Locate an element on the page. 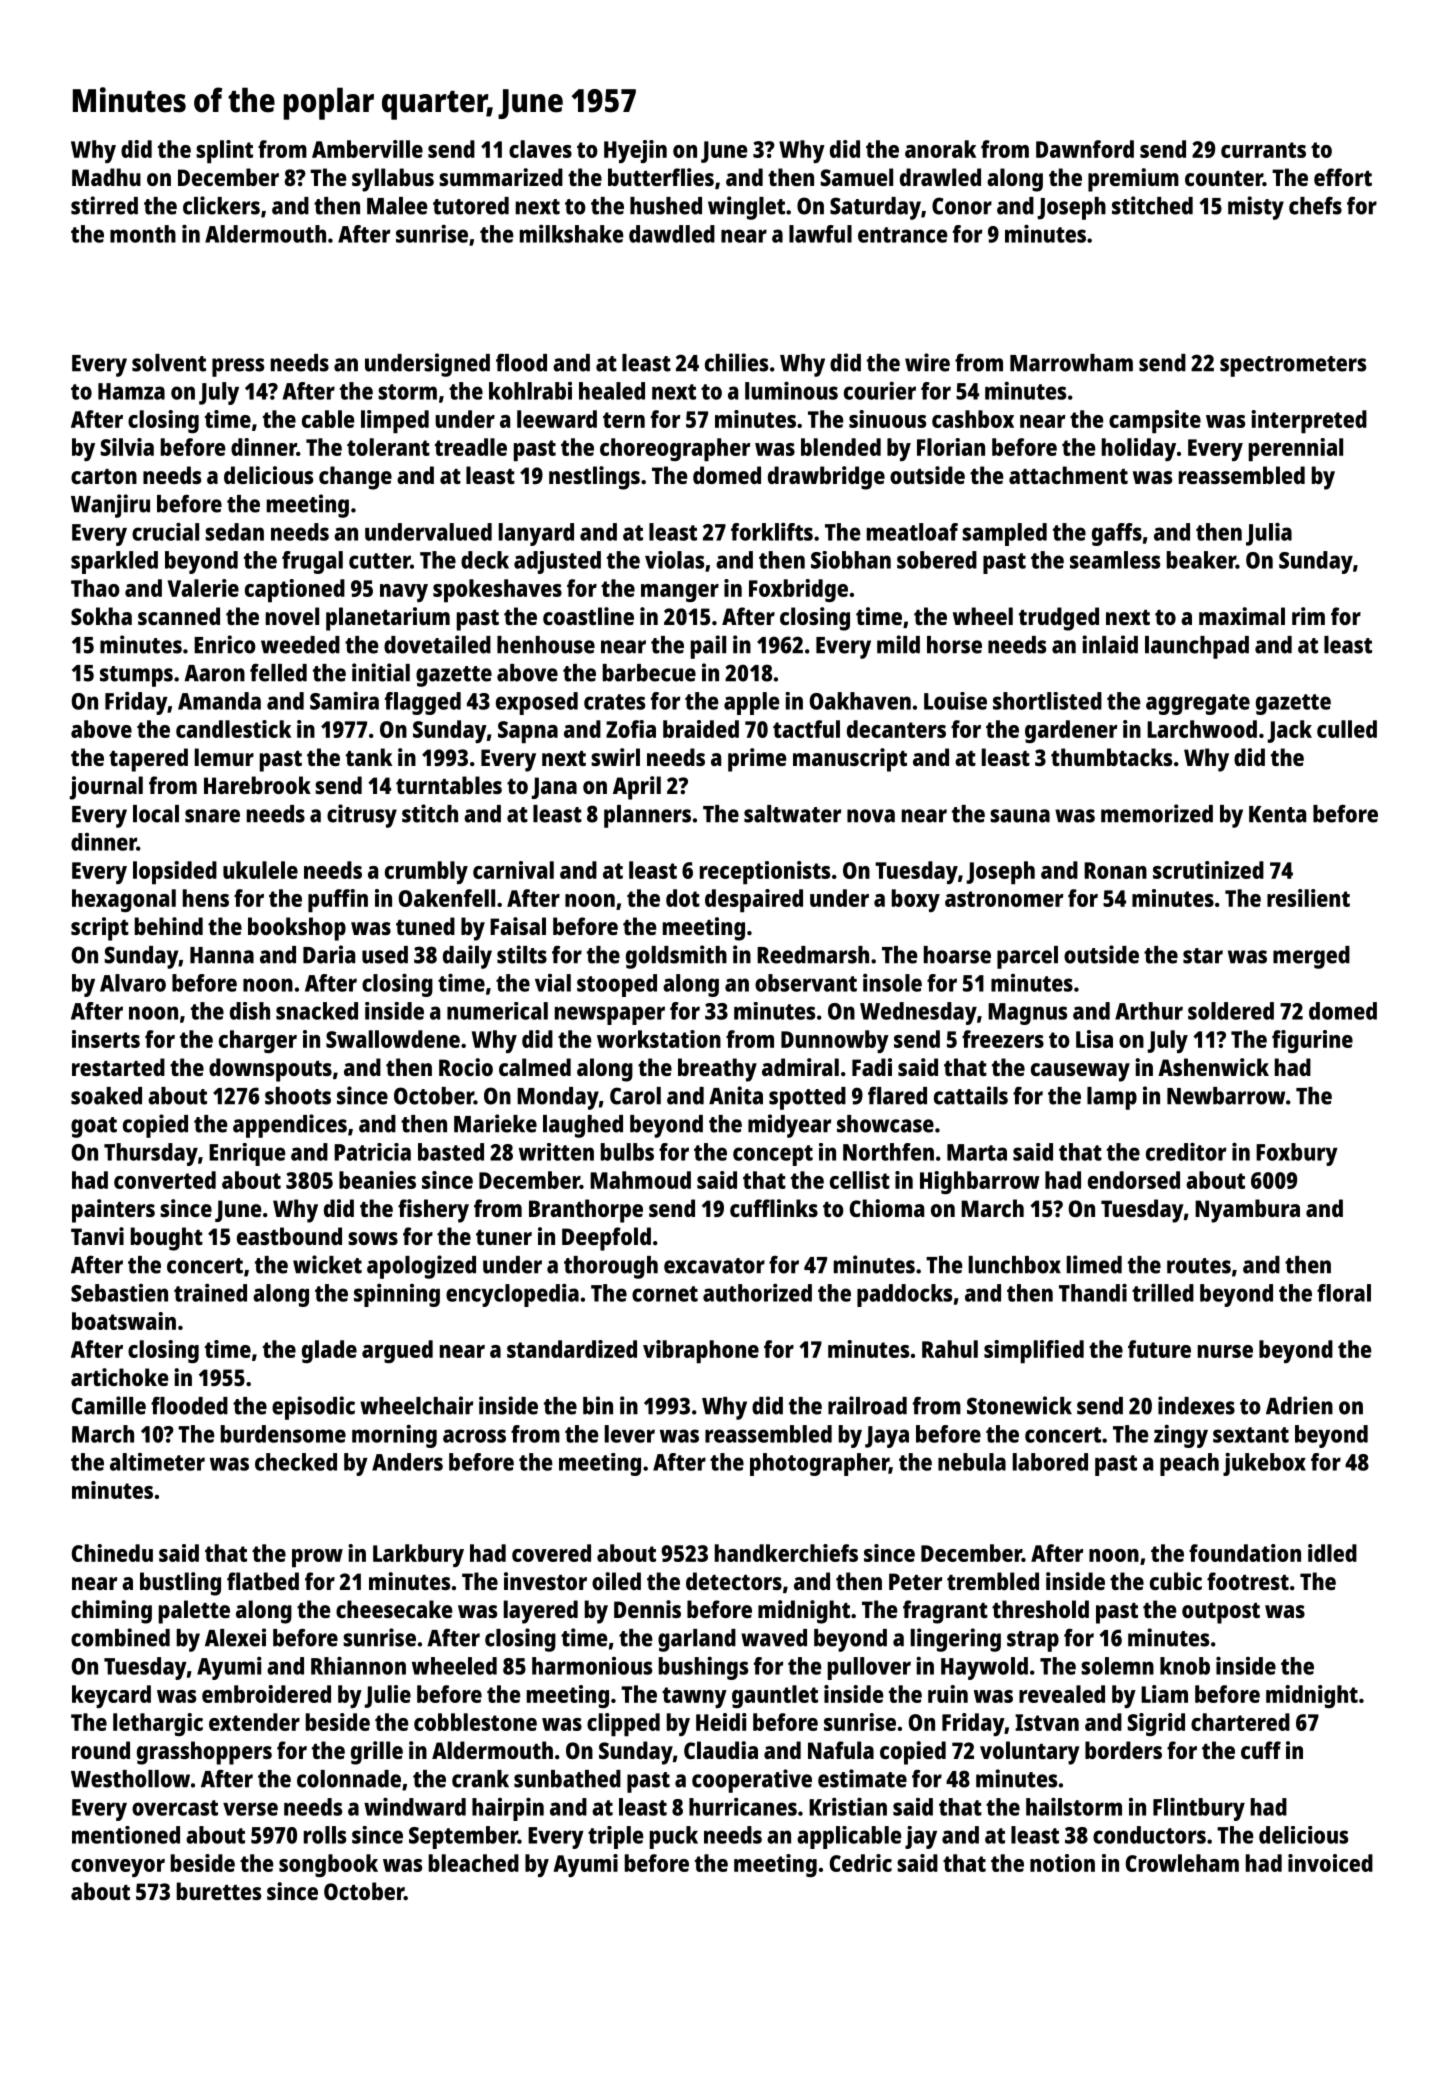 This document has height=2100, width=1450. boatswain is located at coordinates (124, 1321).
